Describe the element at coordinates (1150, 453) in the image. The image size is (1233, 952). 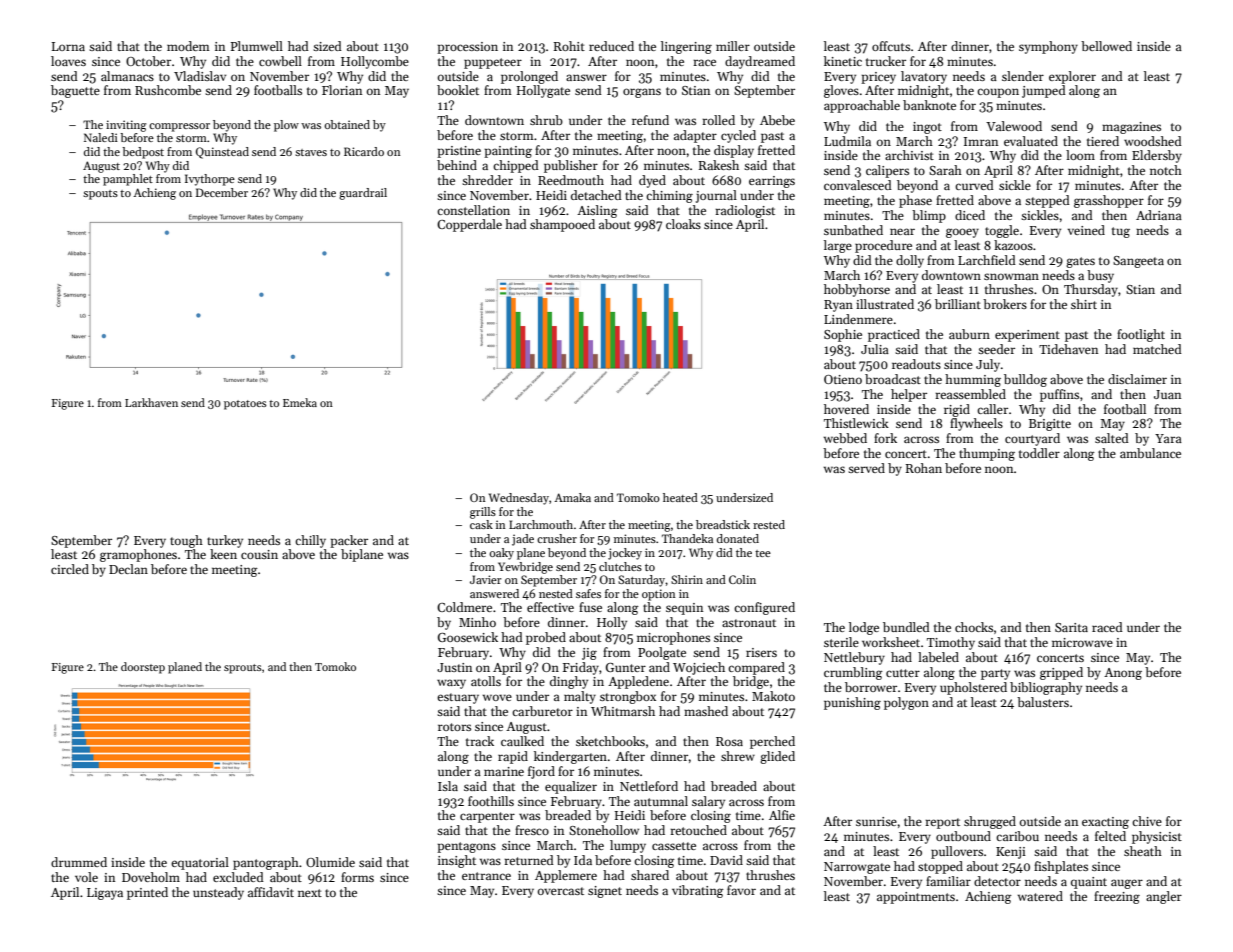
I see `ambulance` at that location.
